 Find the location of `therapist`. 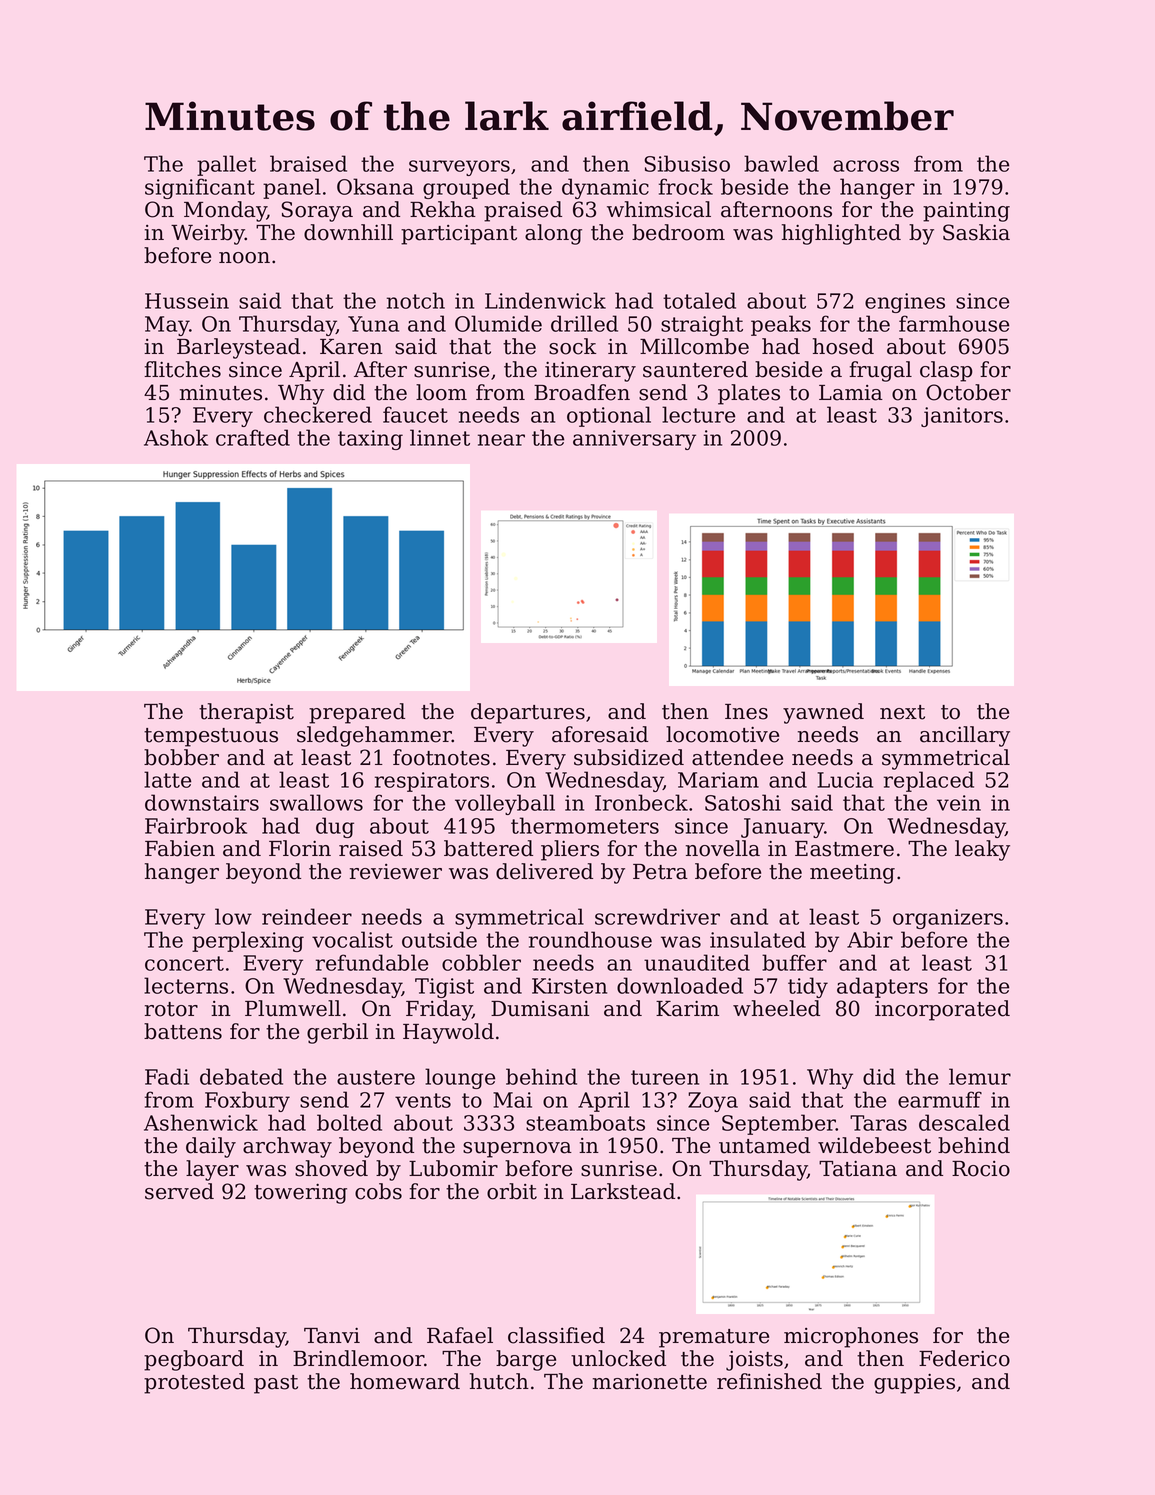

therapist is located at coordinates (246, 713).
